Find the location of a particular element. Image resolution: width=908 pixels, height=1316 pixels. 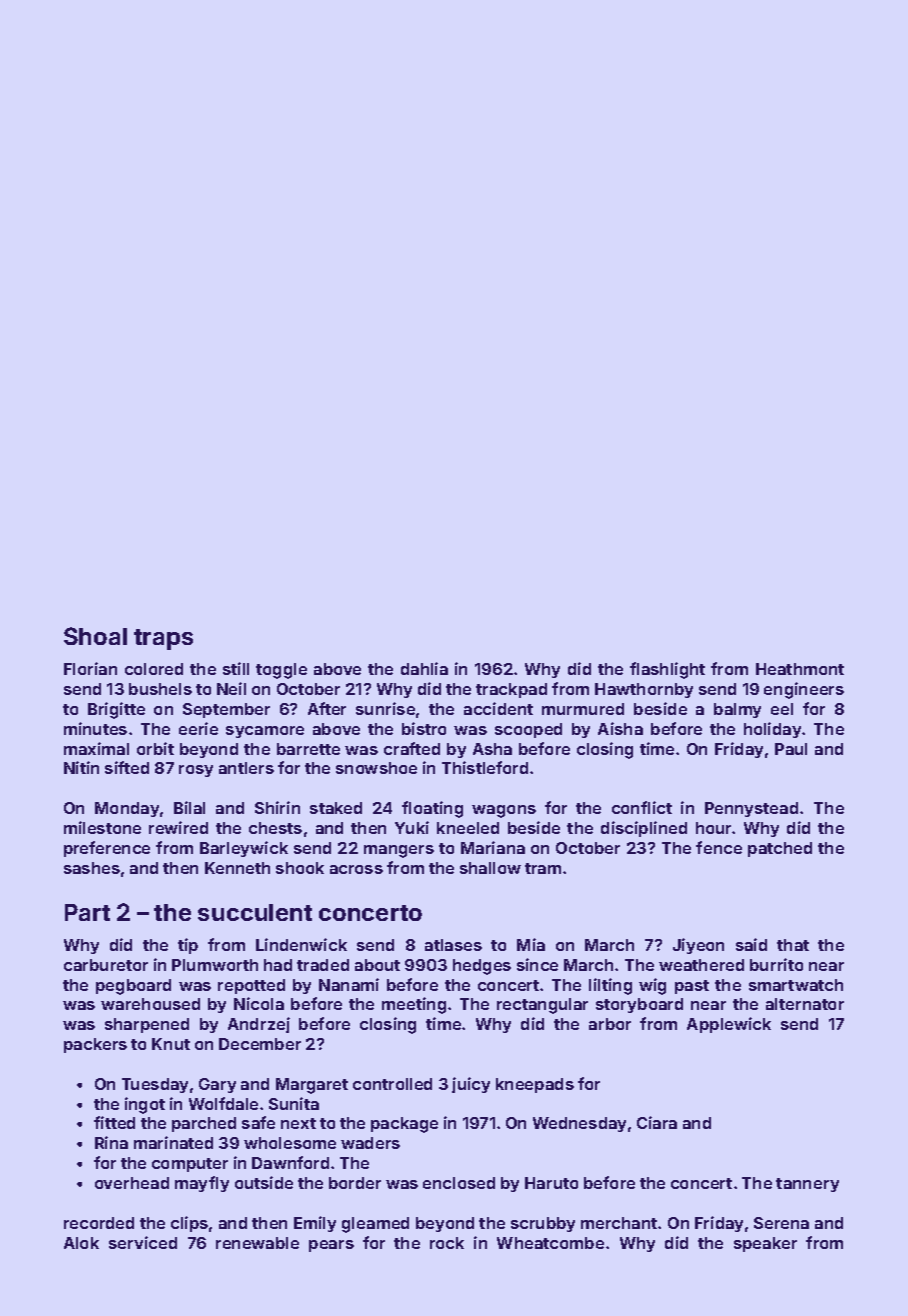

preference is located at coordinates (107, 849).
